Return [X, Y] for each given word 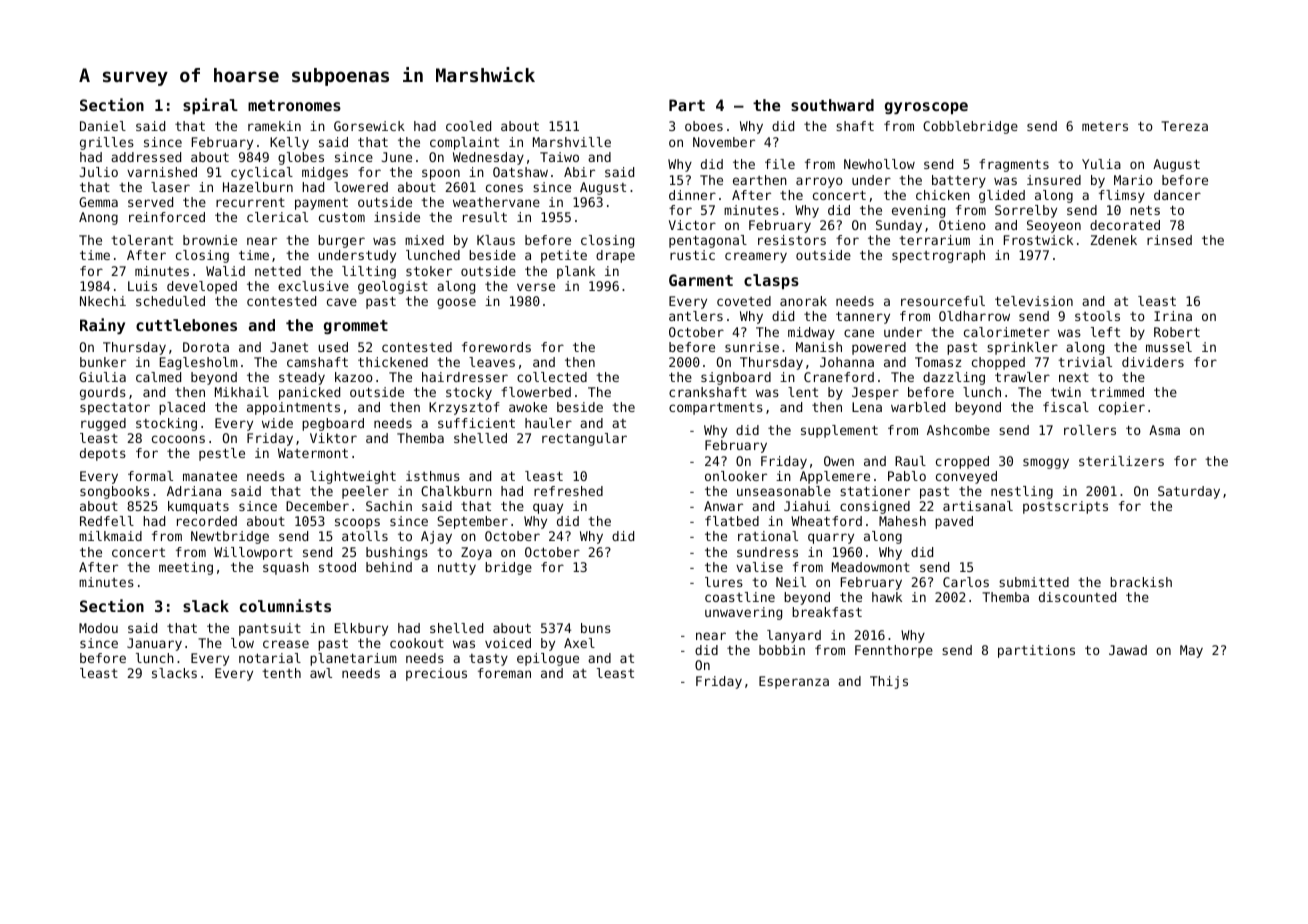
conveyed [966, 477]
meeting [186, 568]
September [472, 522]
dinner [692, 195]
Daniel [103, 126]
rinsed [1169, 240]
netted [278, 271]
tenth [281, 673]
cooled [468, 126]
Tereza [1184, 126]
